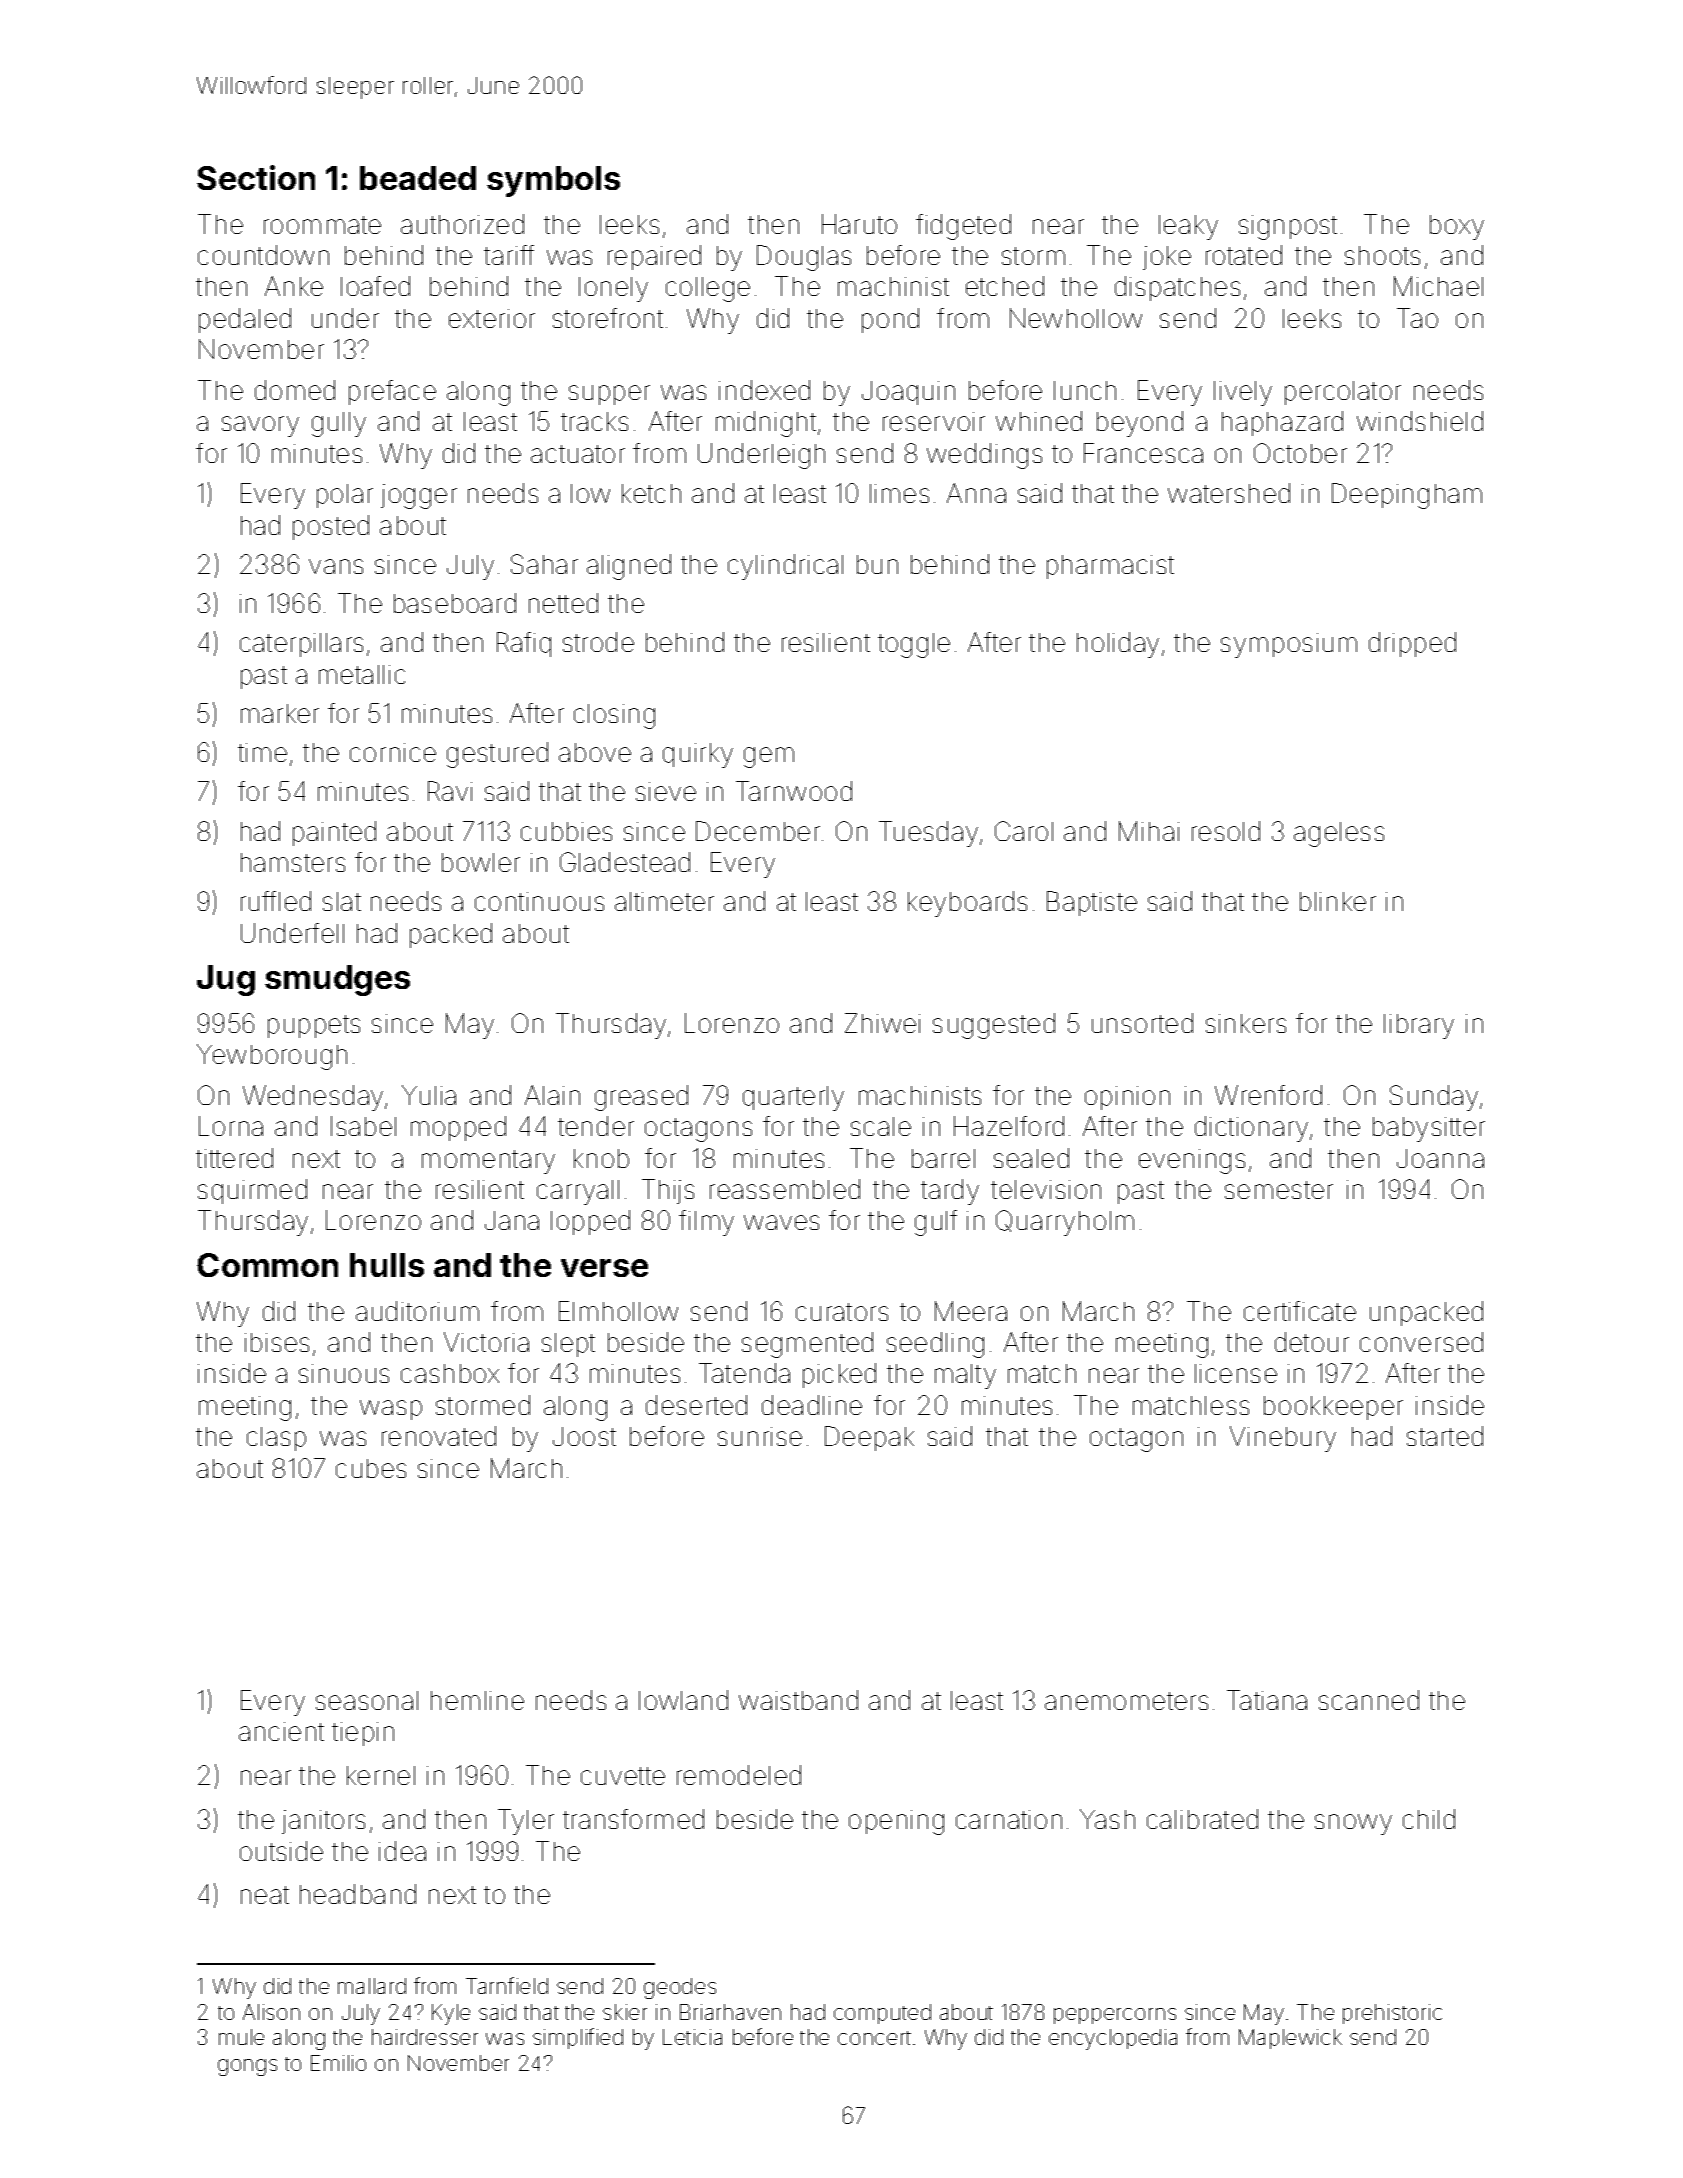 This page has height=2178, width=1683. What do you see at coordinates (392, 392) in the page?
I see `preface` at bounding box center [392, 392].
